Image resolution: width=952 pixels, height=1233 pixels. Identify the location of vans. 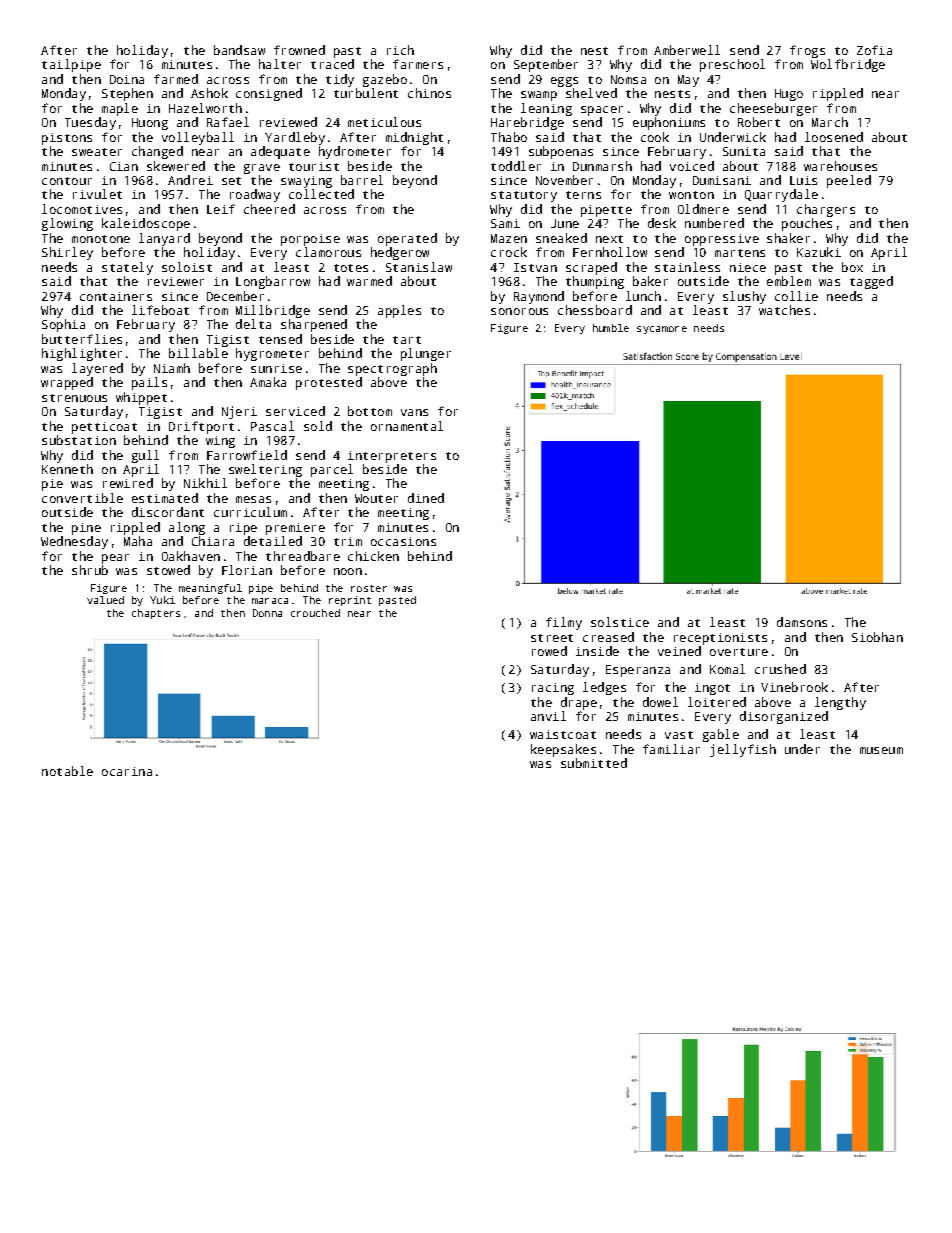
(414, 412).
